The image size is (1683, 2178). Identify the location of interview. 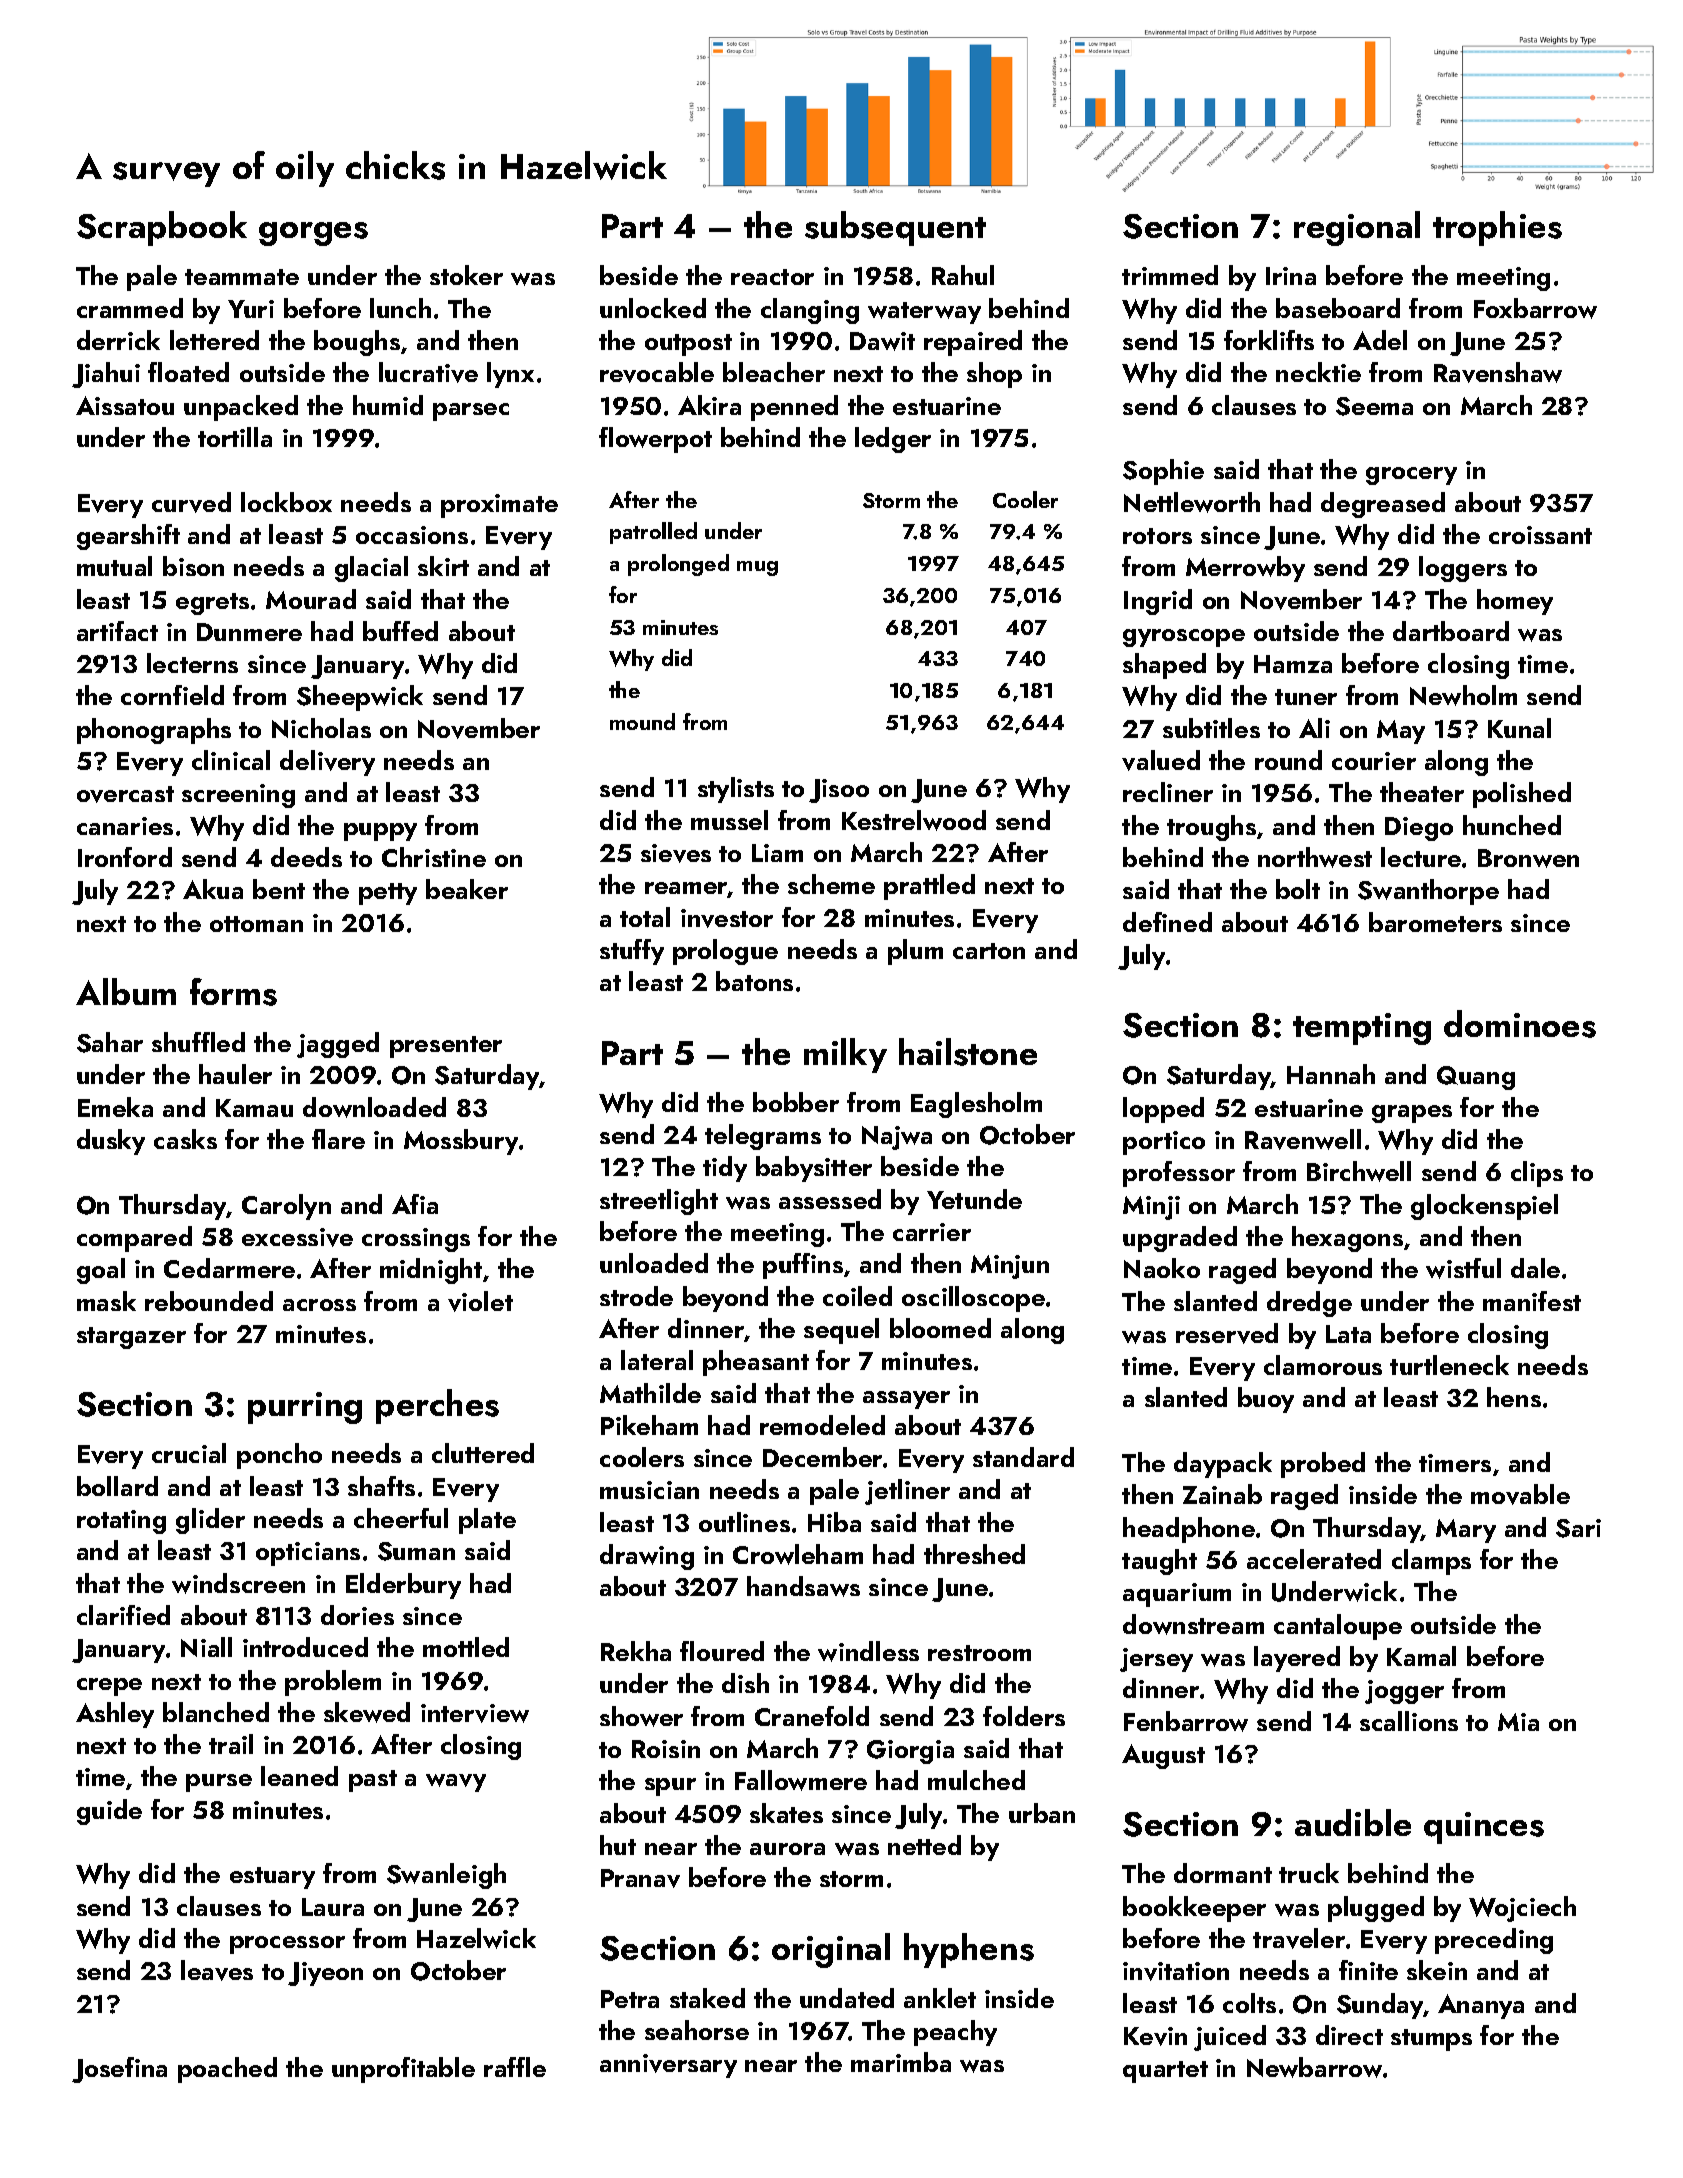
(475, 1713).
